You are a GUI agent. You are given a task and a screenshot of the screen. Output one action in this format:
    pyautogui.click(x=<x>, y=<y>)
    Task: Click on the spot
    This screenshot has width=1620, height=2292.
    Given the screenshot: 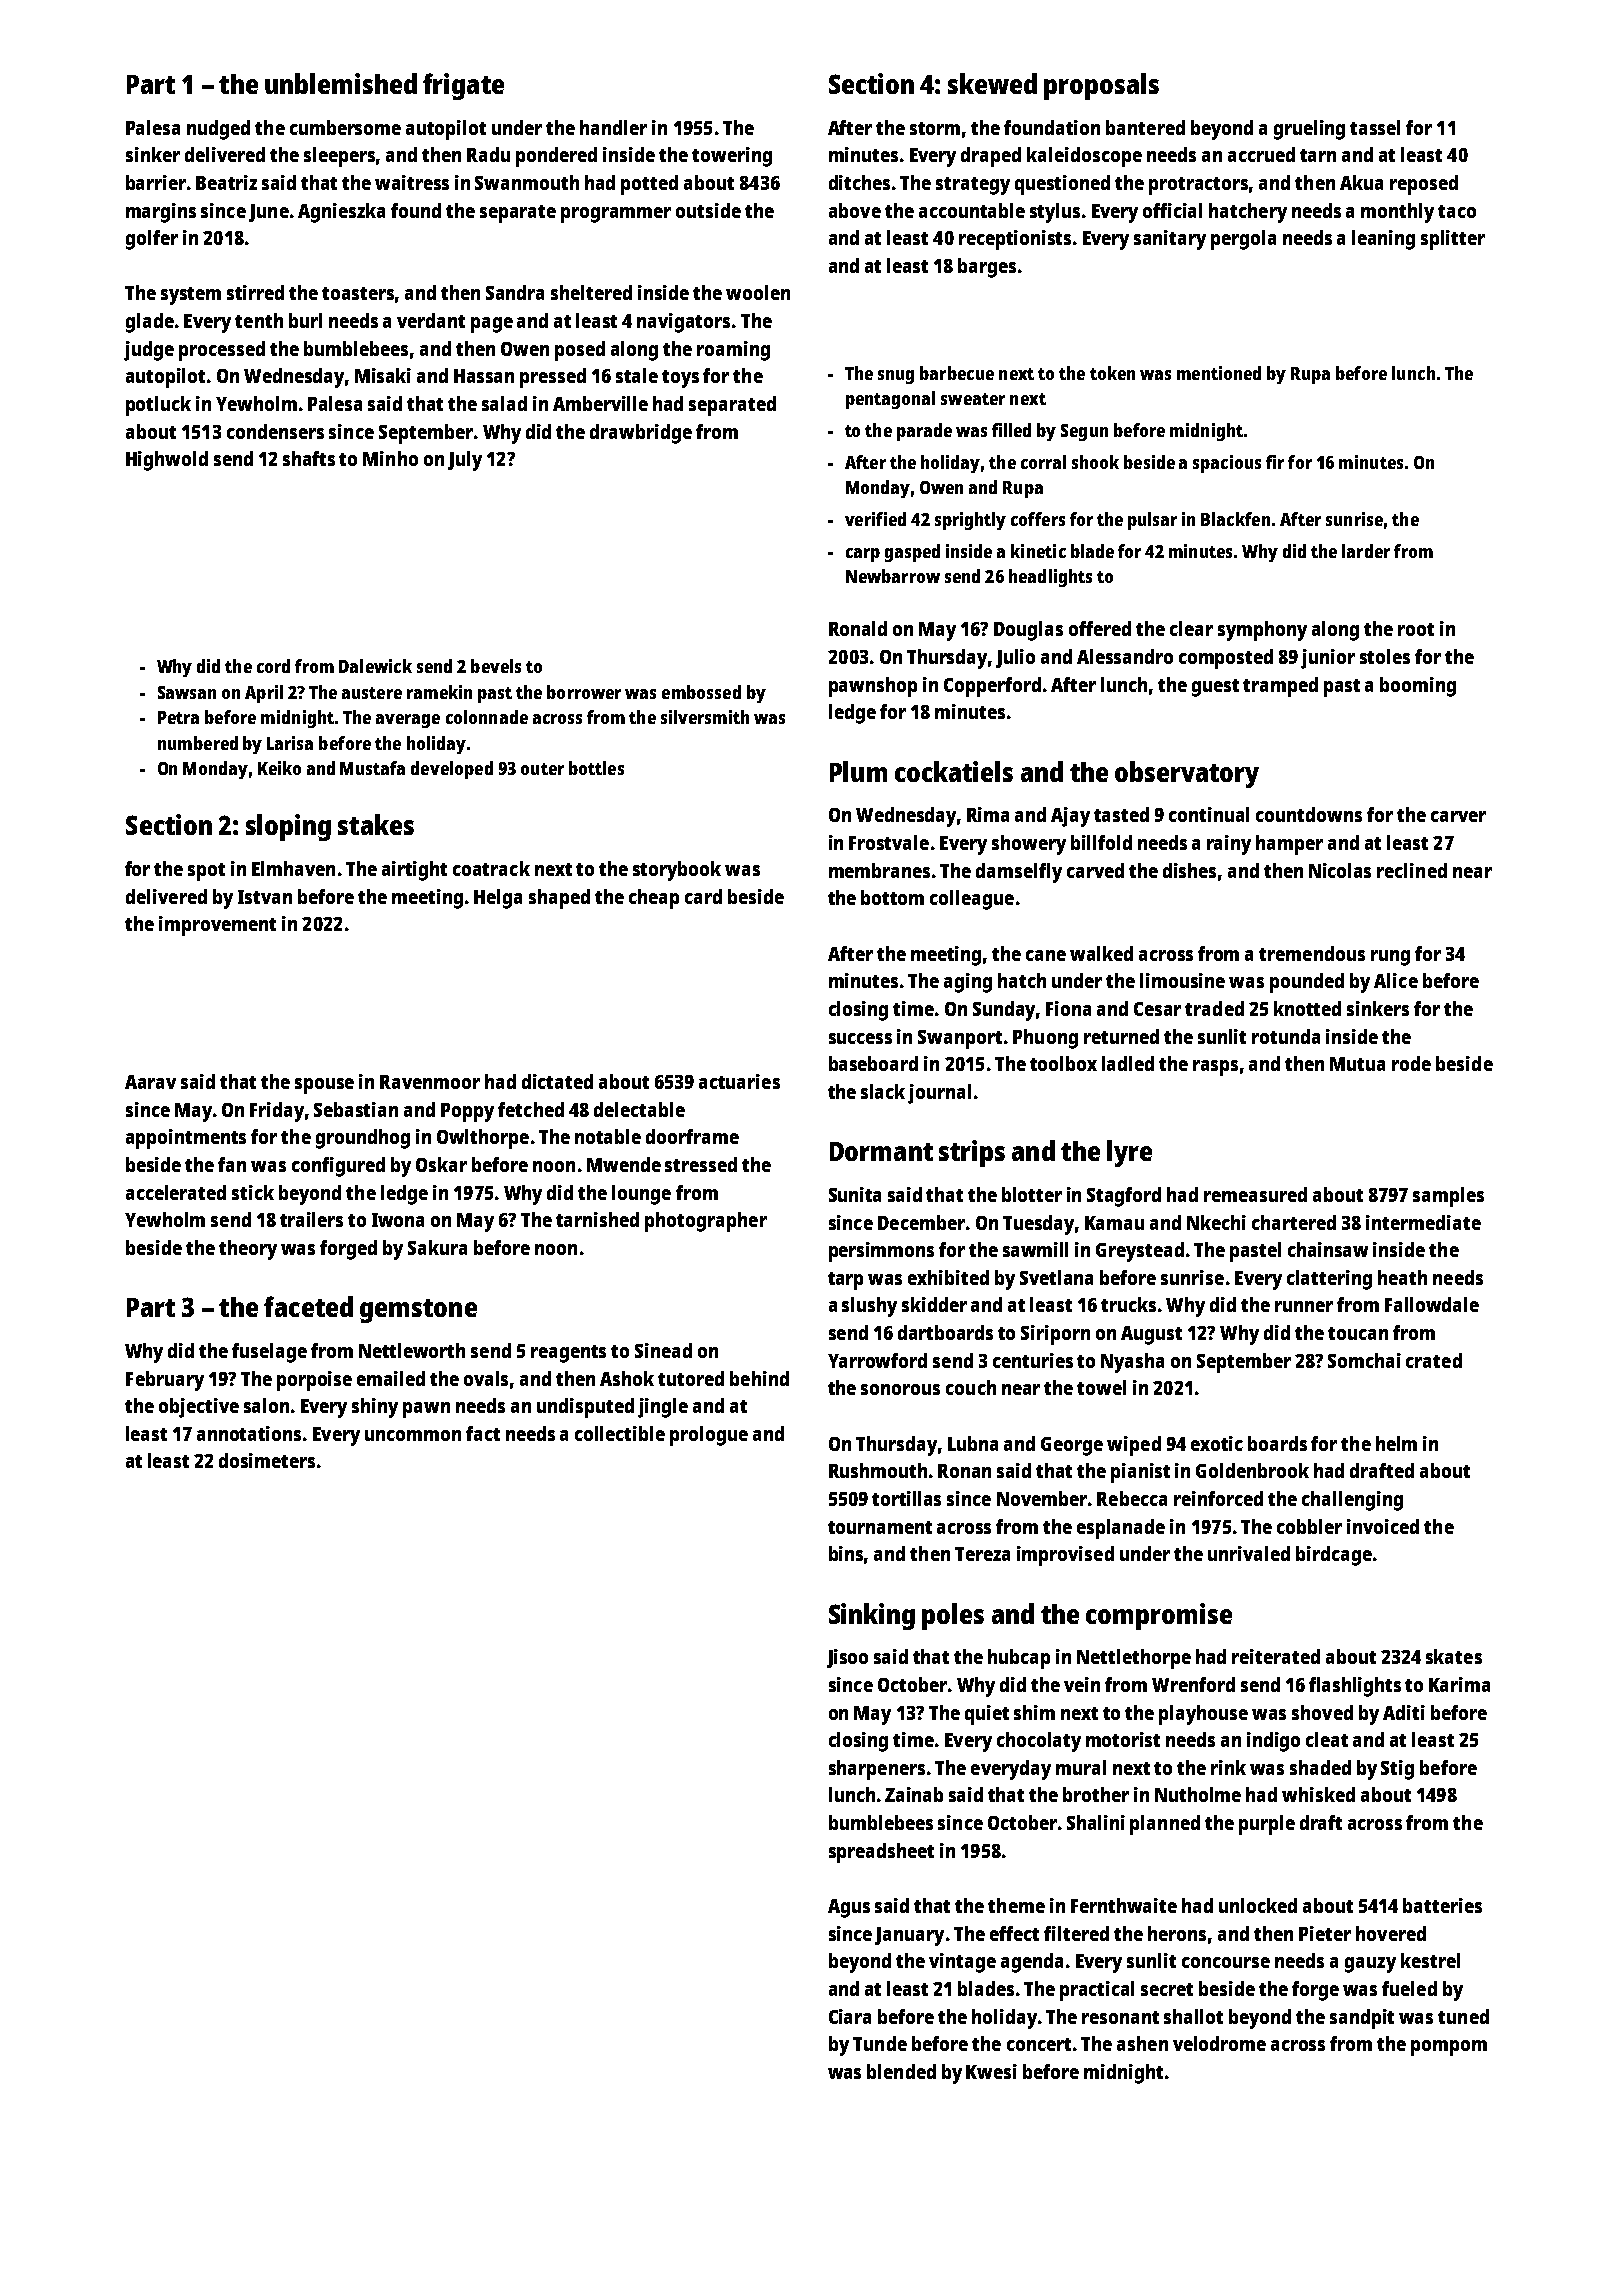 What is the action you would take?
    pyautogui.click(x=206, y=872)
